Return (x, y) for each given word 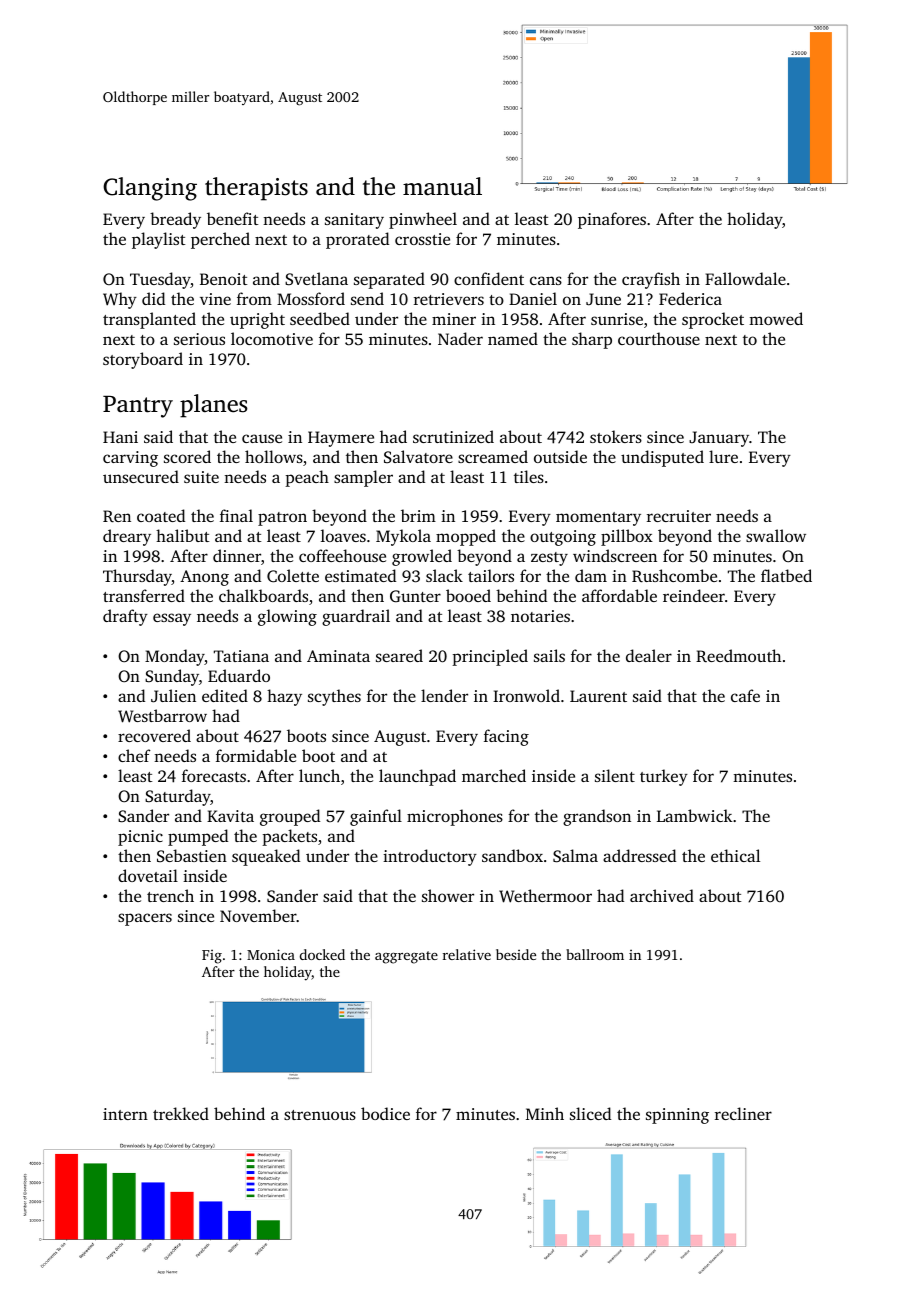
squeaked (266, 857)
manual (442, 186)
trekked (181, 1113)
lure (723, 456)
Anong (204, 578)
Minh (545, 1113)
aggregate (406, 957)
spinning (677, 1116)
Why (120, 300)
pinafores (612, 220)
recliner (743, 1113)
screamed (493, 456)
